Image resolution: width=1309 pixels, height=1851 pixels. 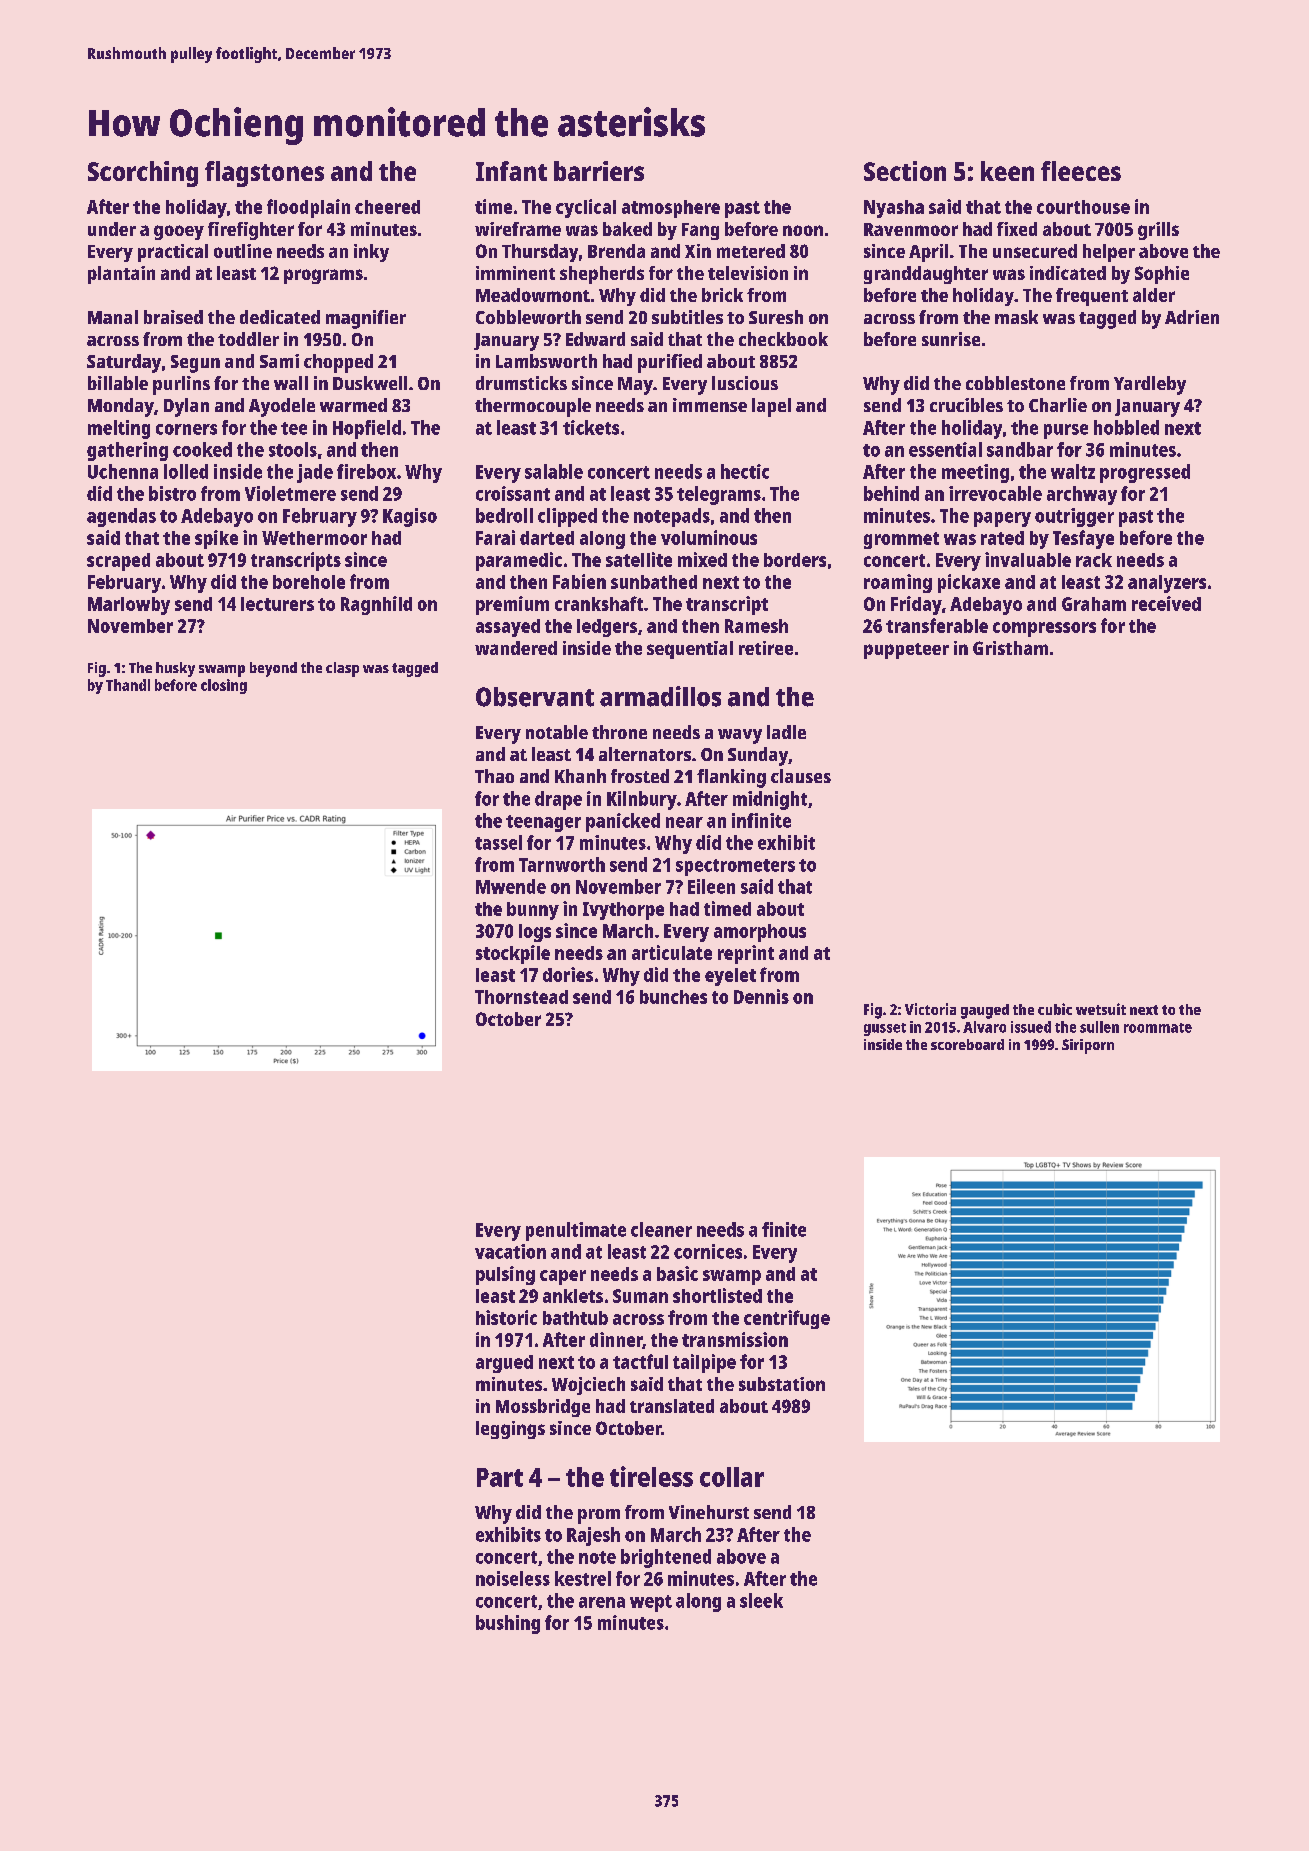 What do you see at coordinates (602, 1602) in the screenshot?
I see `arena` at bounding box center [602, 1602].
